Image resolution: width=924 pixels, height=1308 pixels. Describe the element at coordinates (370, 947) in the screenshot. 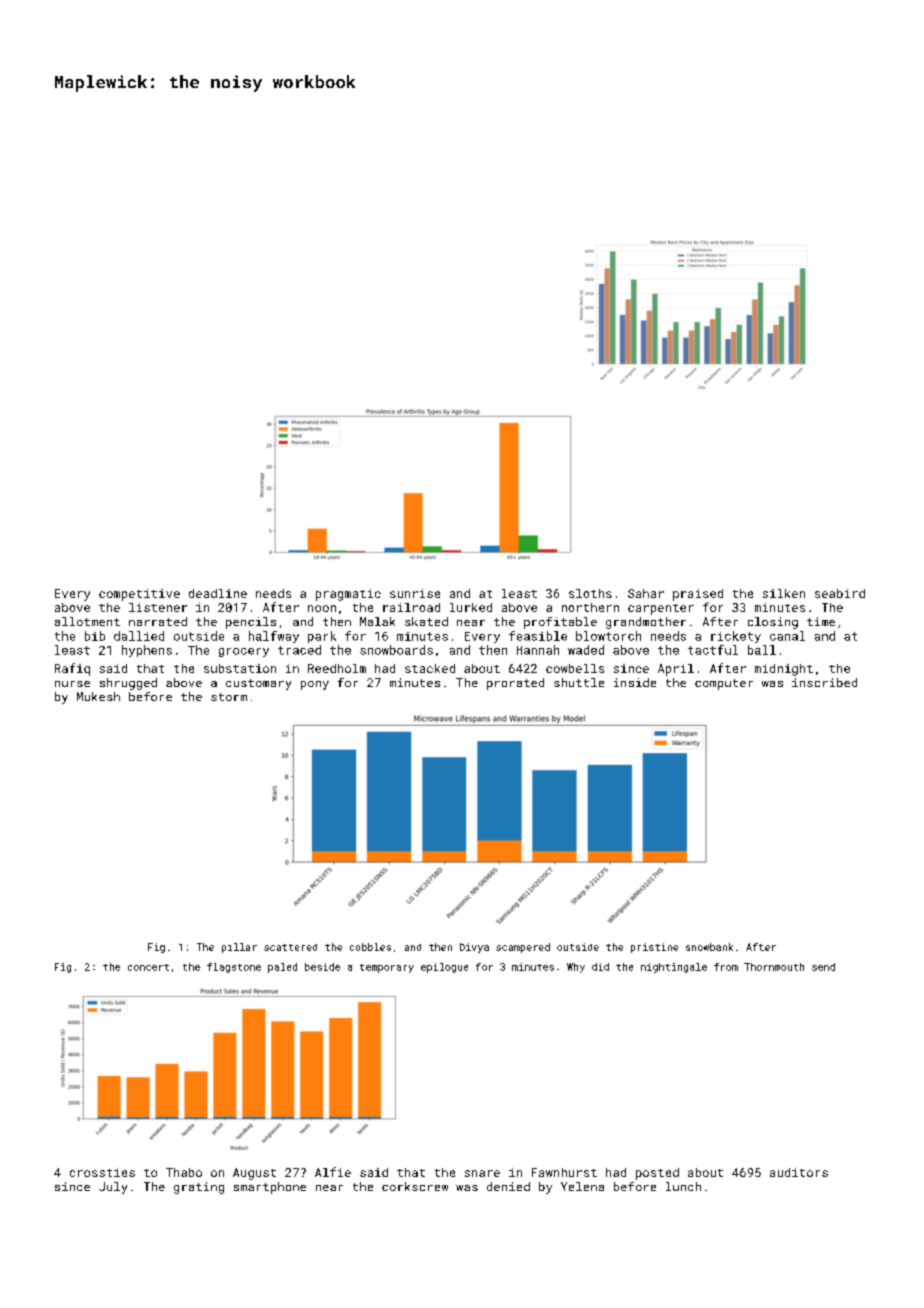

I see `cobbles` at that location.
